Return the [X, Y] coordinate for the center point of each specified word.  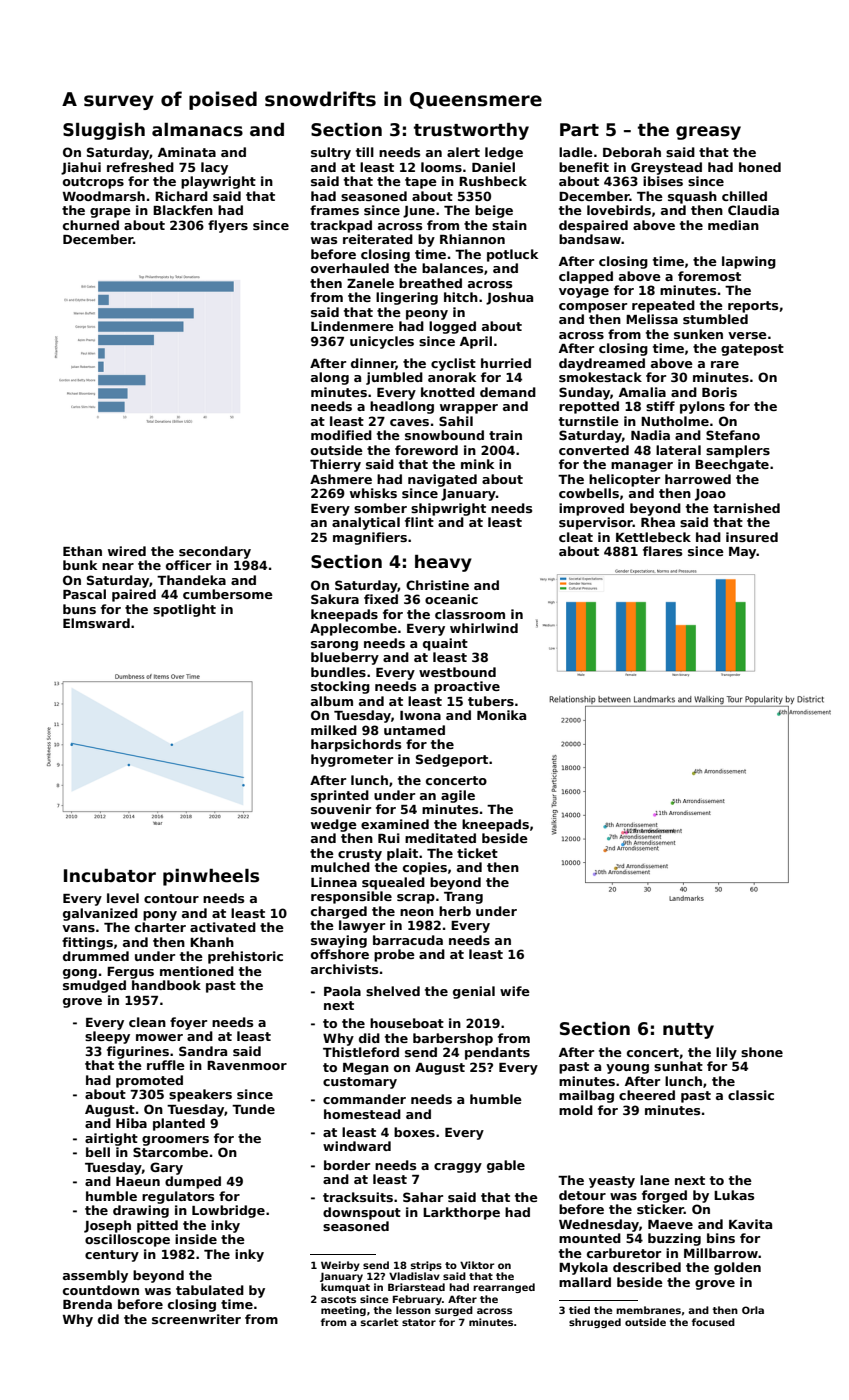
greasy [708, 133]
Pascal [84, 594]
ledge [504, 153]
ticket [477, 853]
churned [91, 225]
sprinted [340, 796]
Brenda [87, 1304]
